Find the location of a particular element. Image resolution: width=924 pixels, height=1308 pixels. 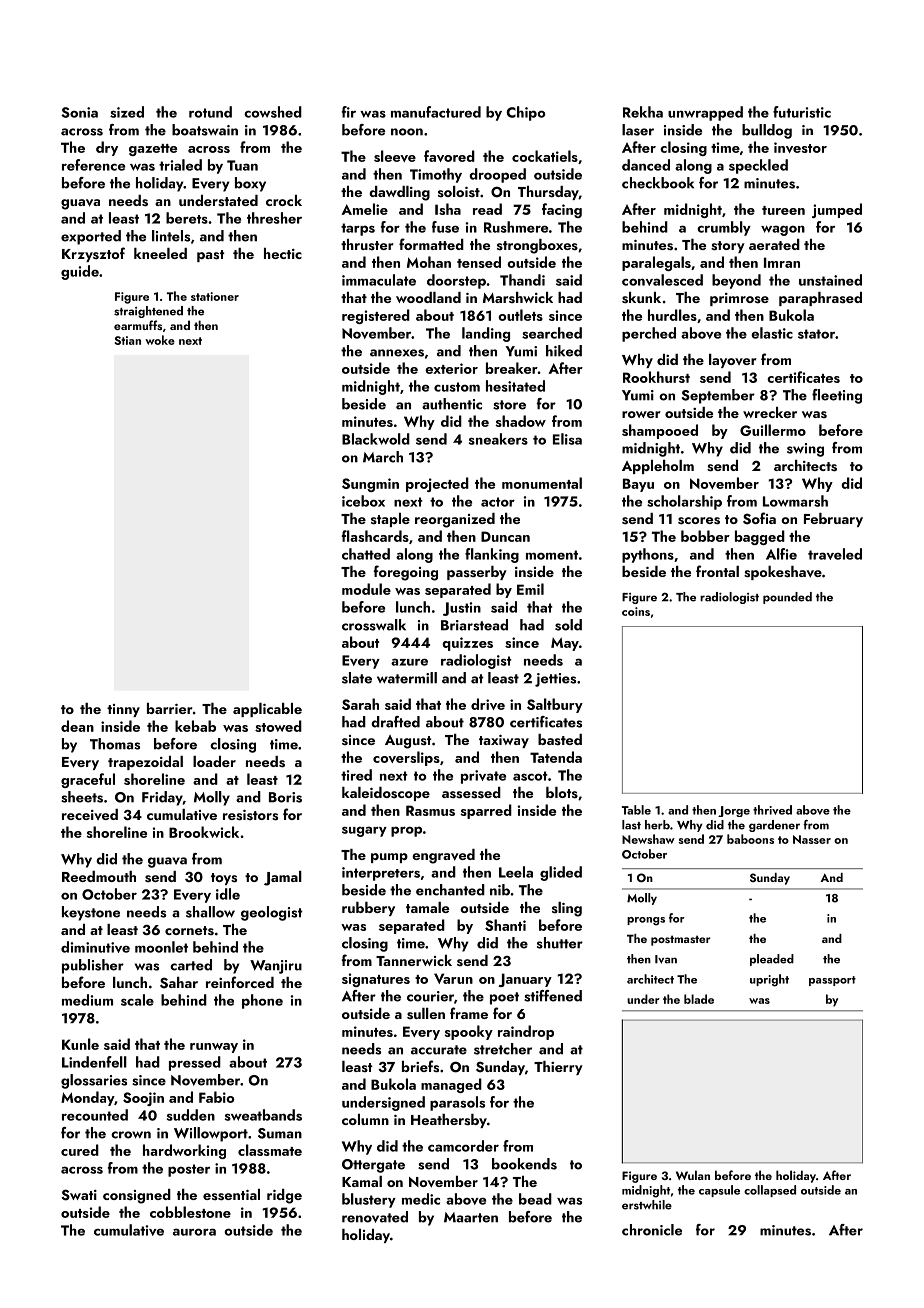

thrived is located at coordinates (772, 810).
